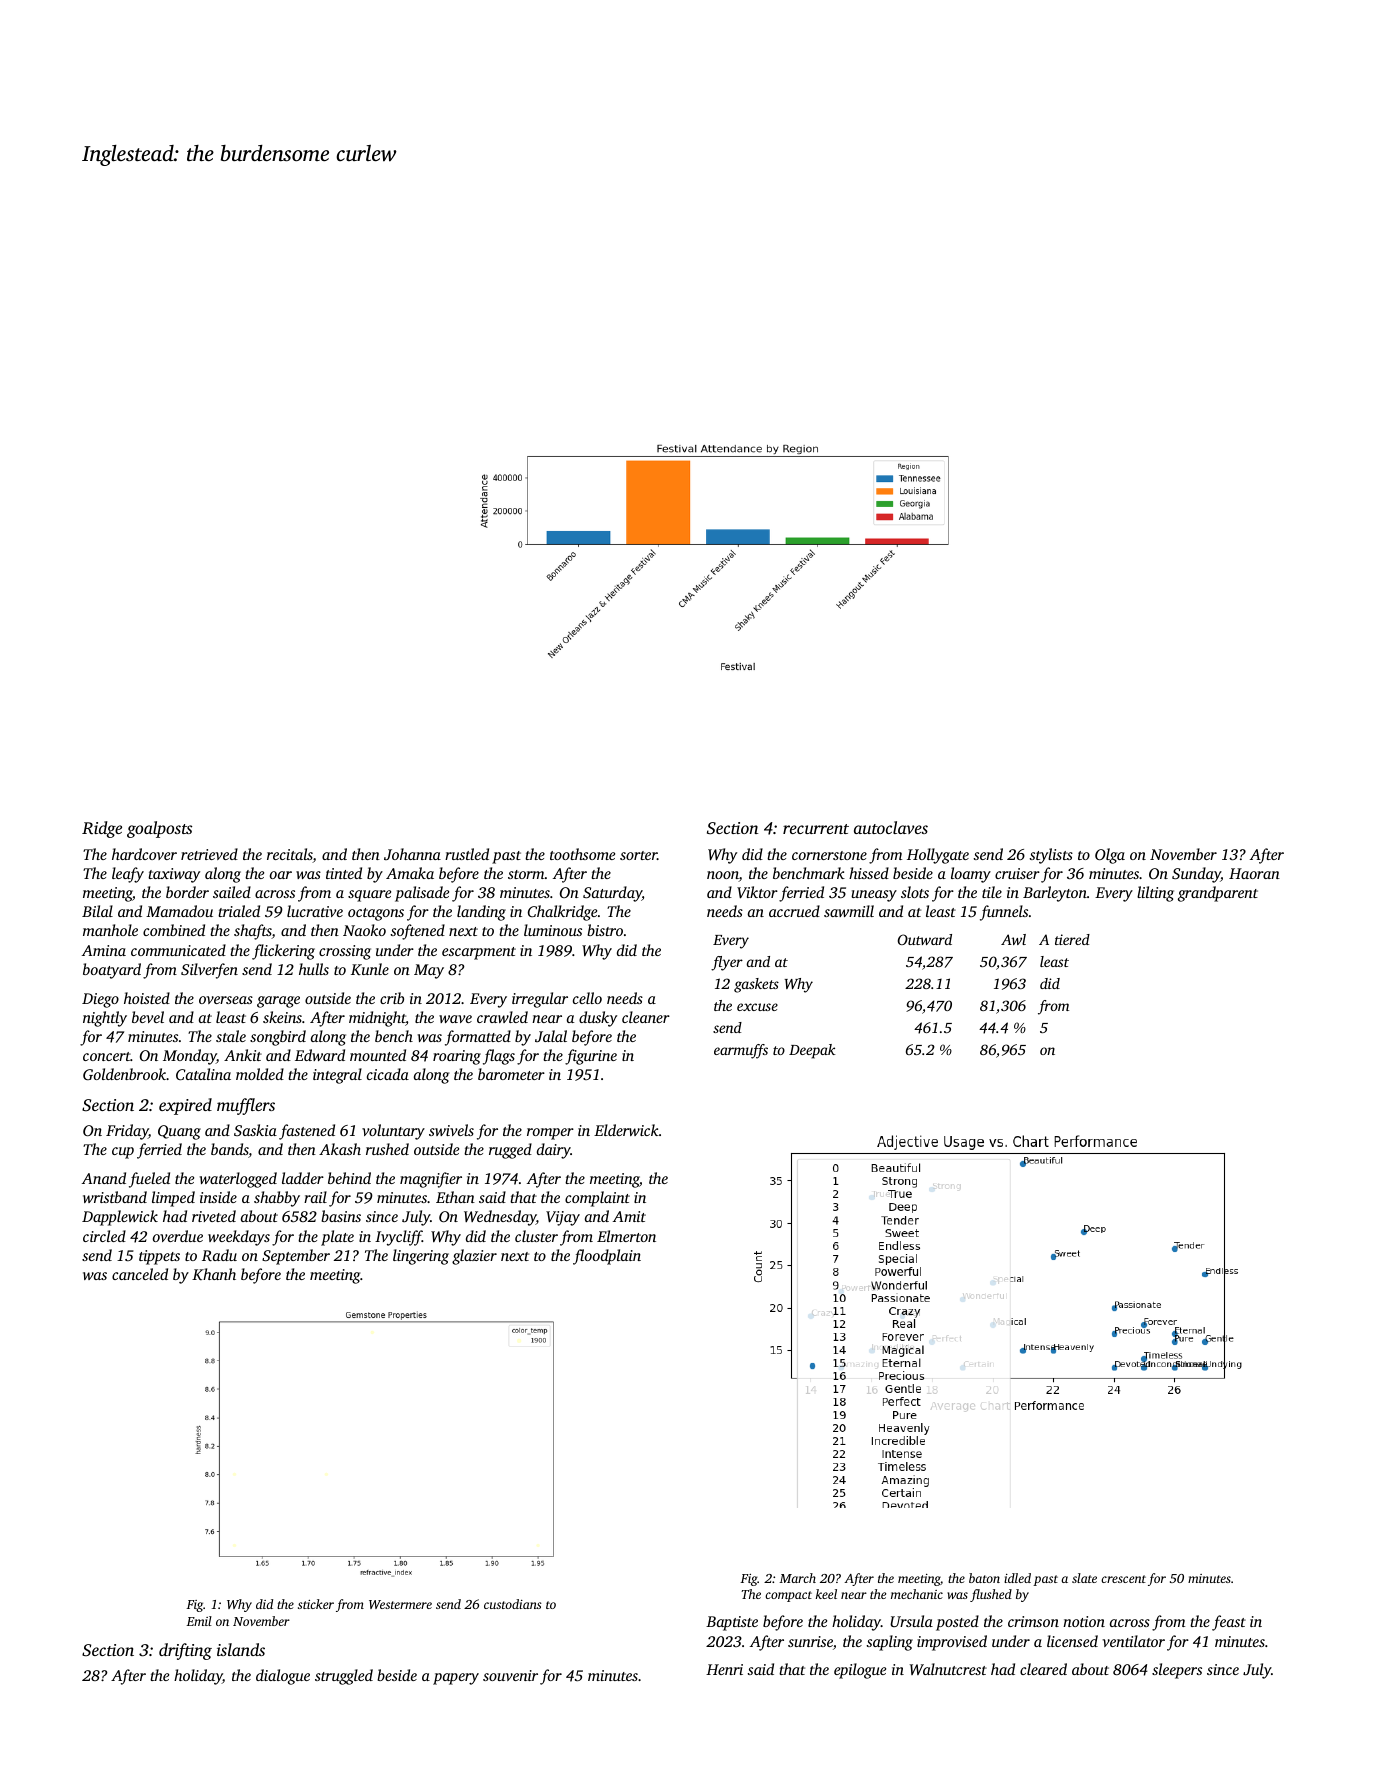  I want to click on Westermere, so click(400, 1604).
